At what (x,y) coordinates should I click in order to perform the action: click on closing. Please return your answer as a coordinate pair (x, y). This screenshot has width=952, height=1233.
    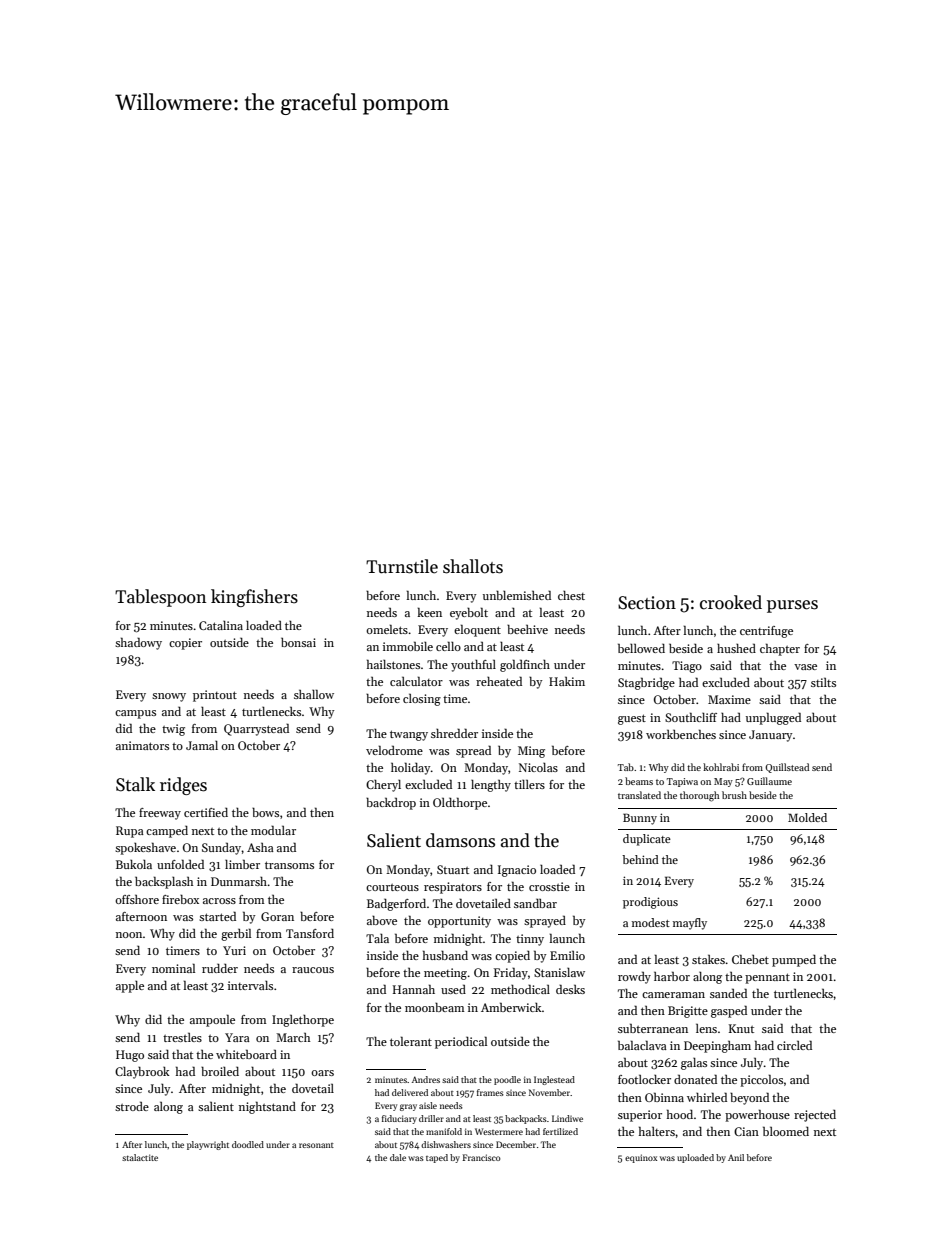
    Looking at the image, I should click on (422, 699).
